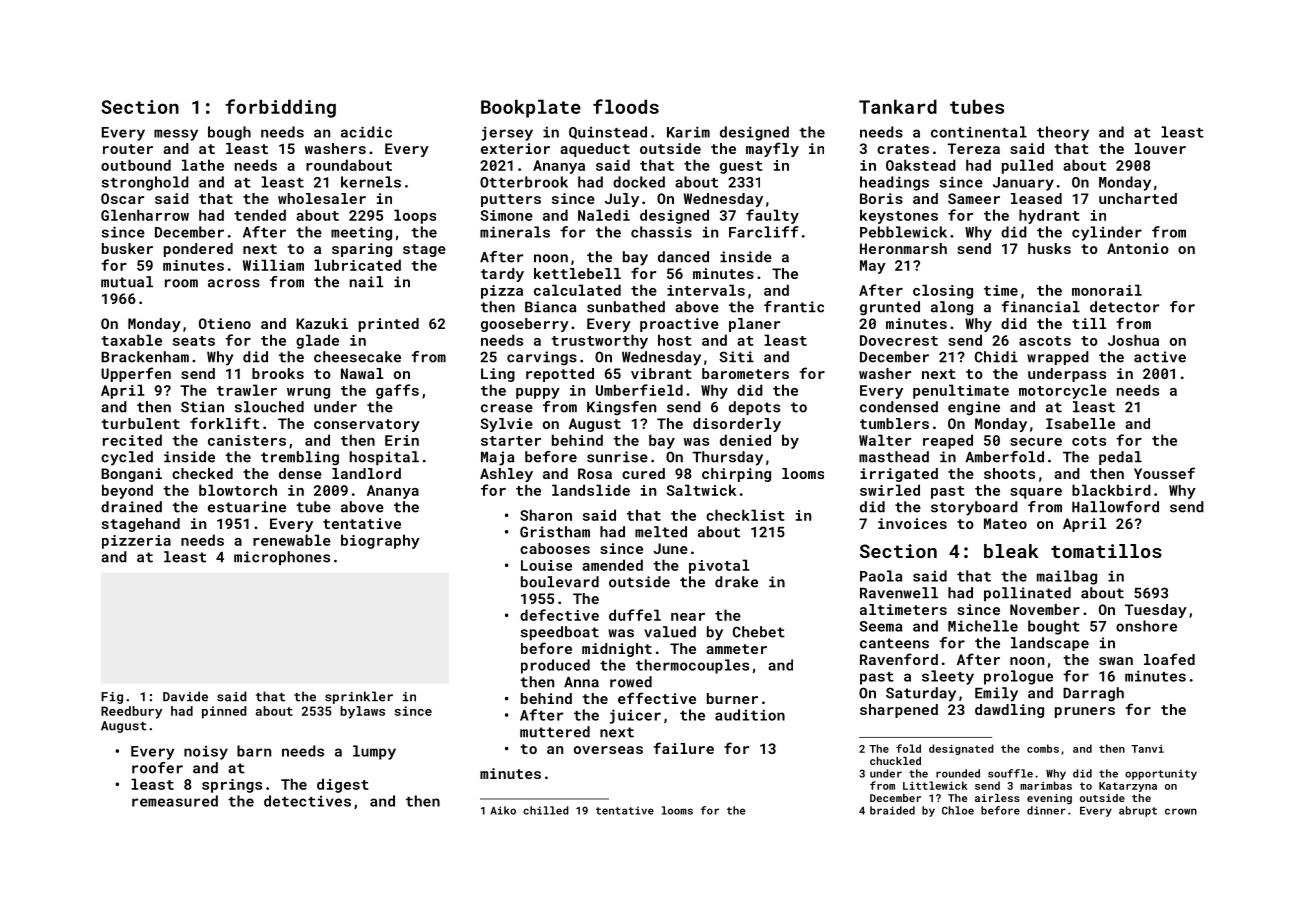  I want to click on mutual, so click(127, 282).
